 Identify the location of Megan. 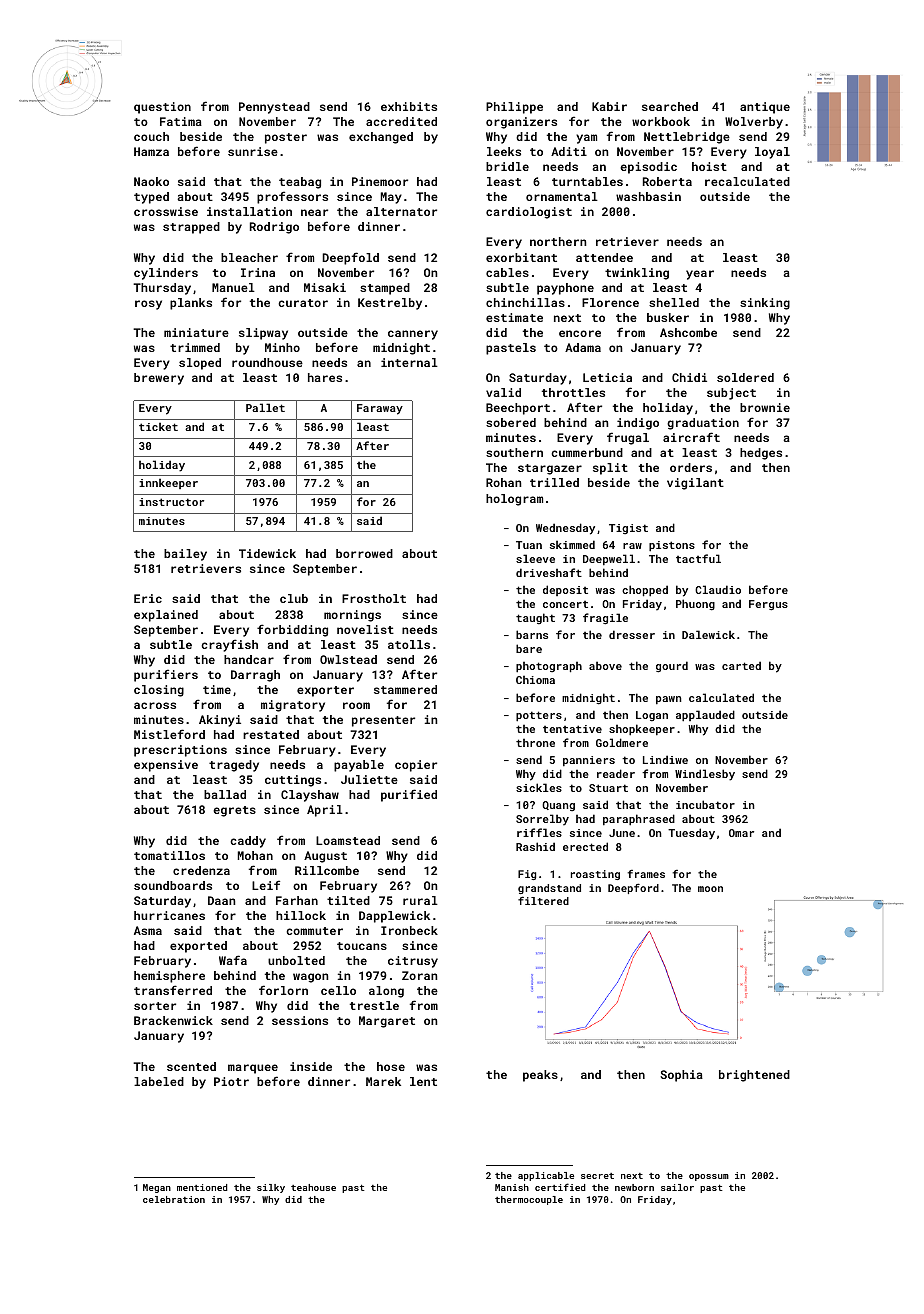
(157, 1188).
